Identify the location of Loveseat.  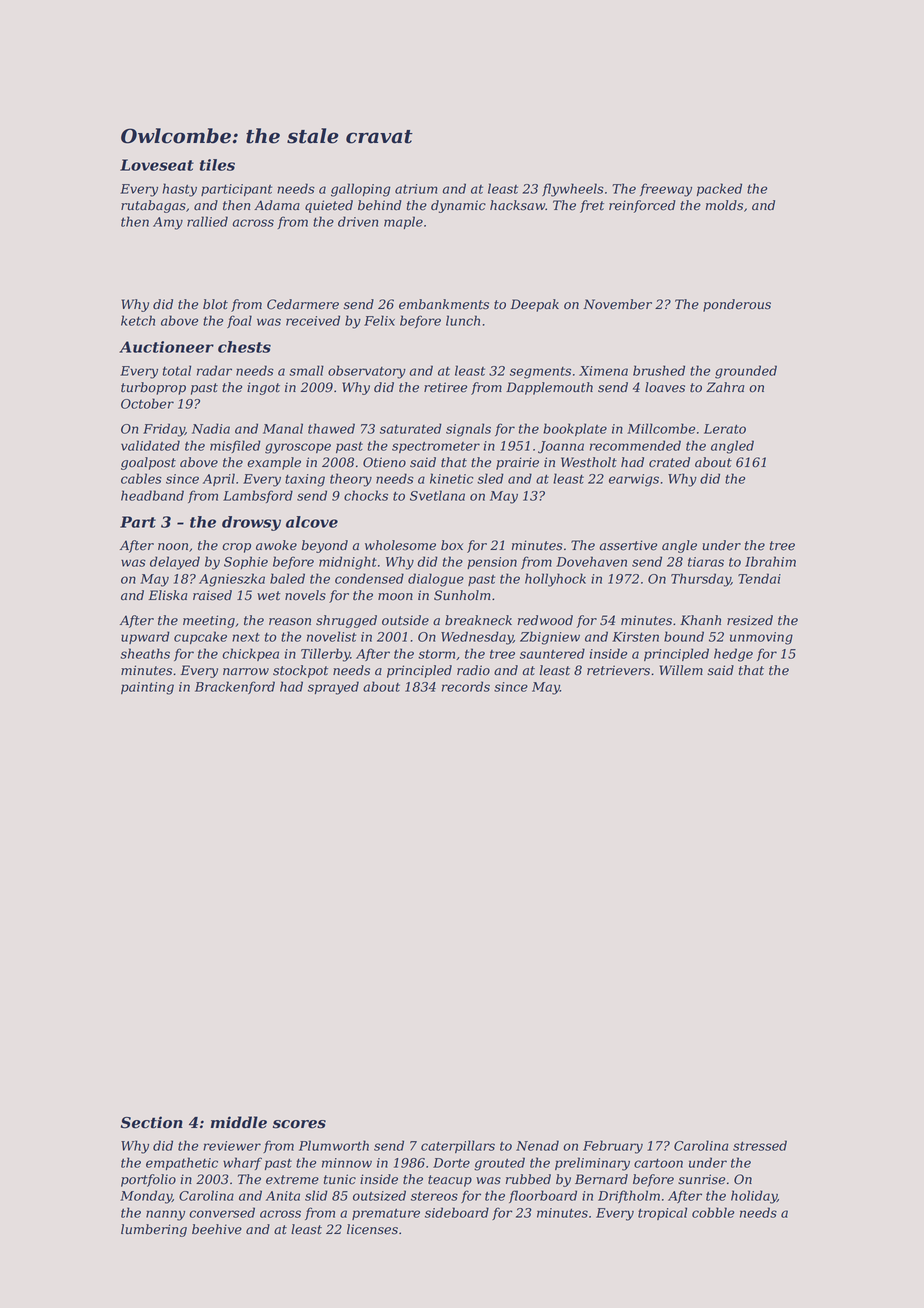
(157, 165).
